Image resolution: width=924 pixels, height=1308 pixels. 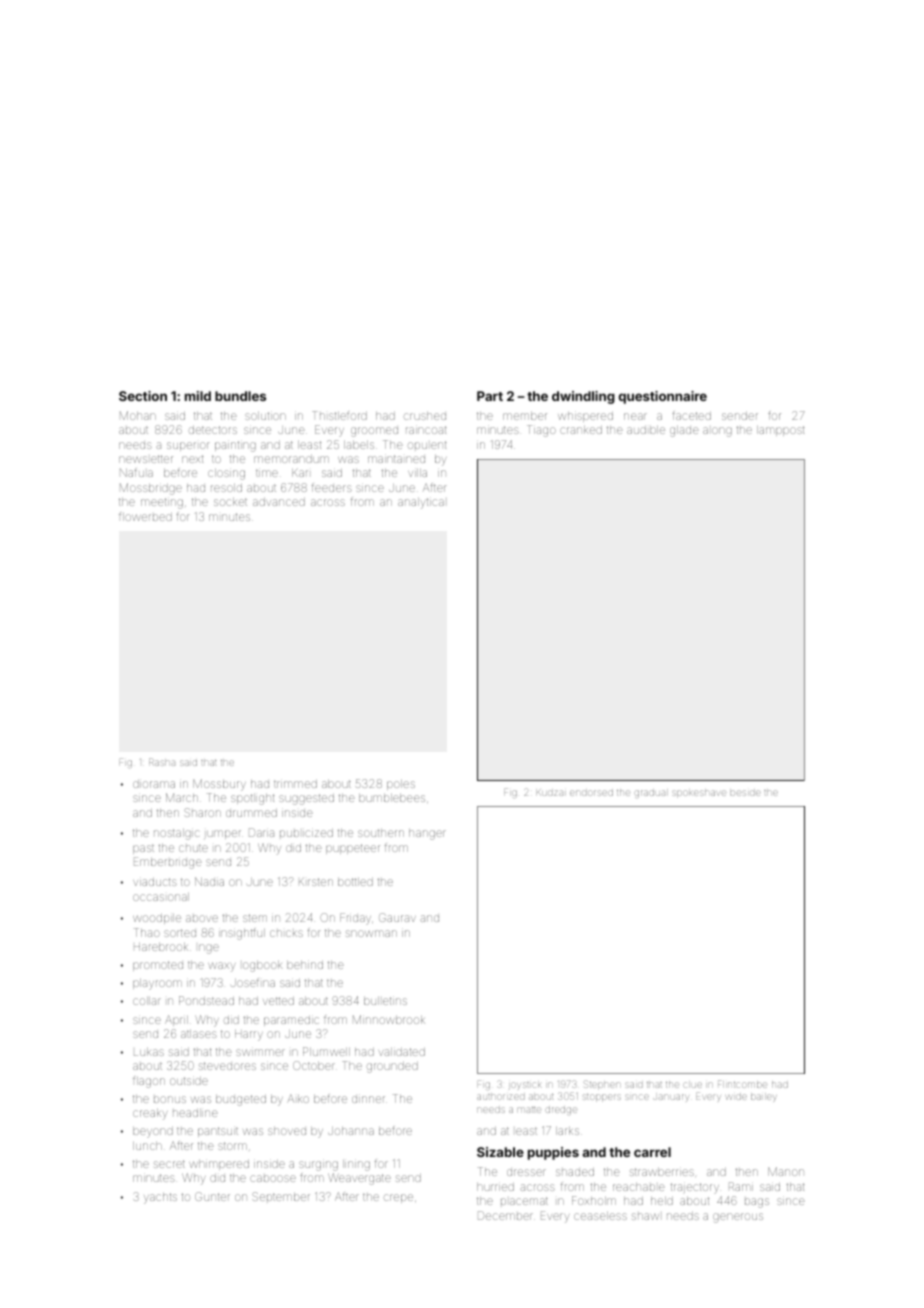 I want to click on poles, so click(x=401, y=785).
